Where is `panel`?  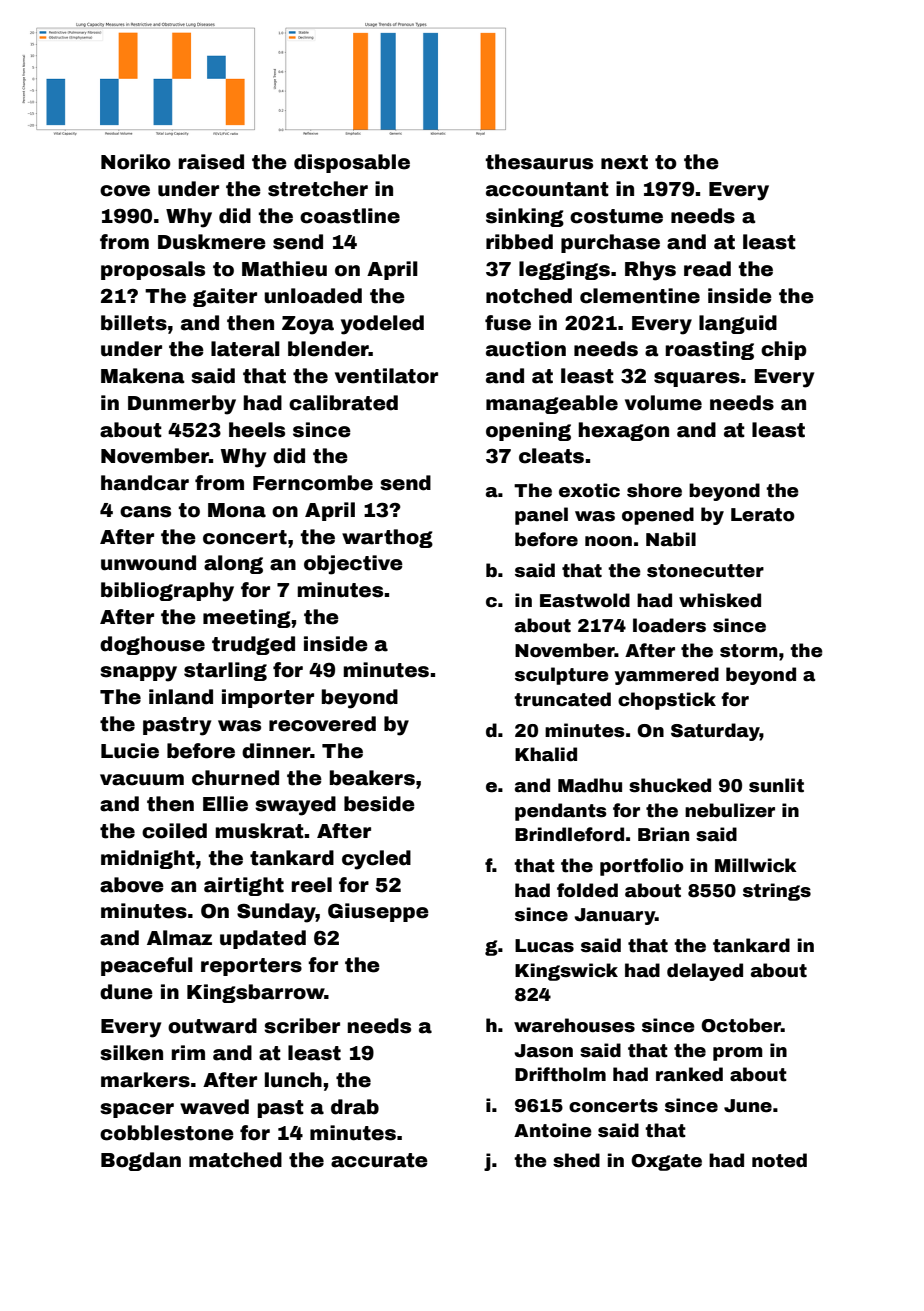
panel is located at coordinates (541, 516).
